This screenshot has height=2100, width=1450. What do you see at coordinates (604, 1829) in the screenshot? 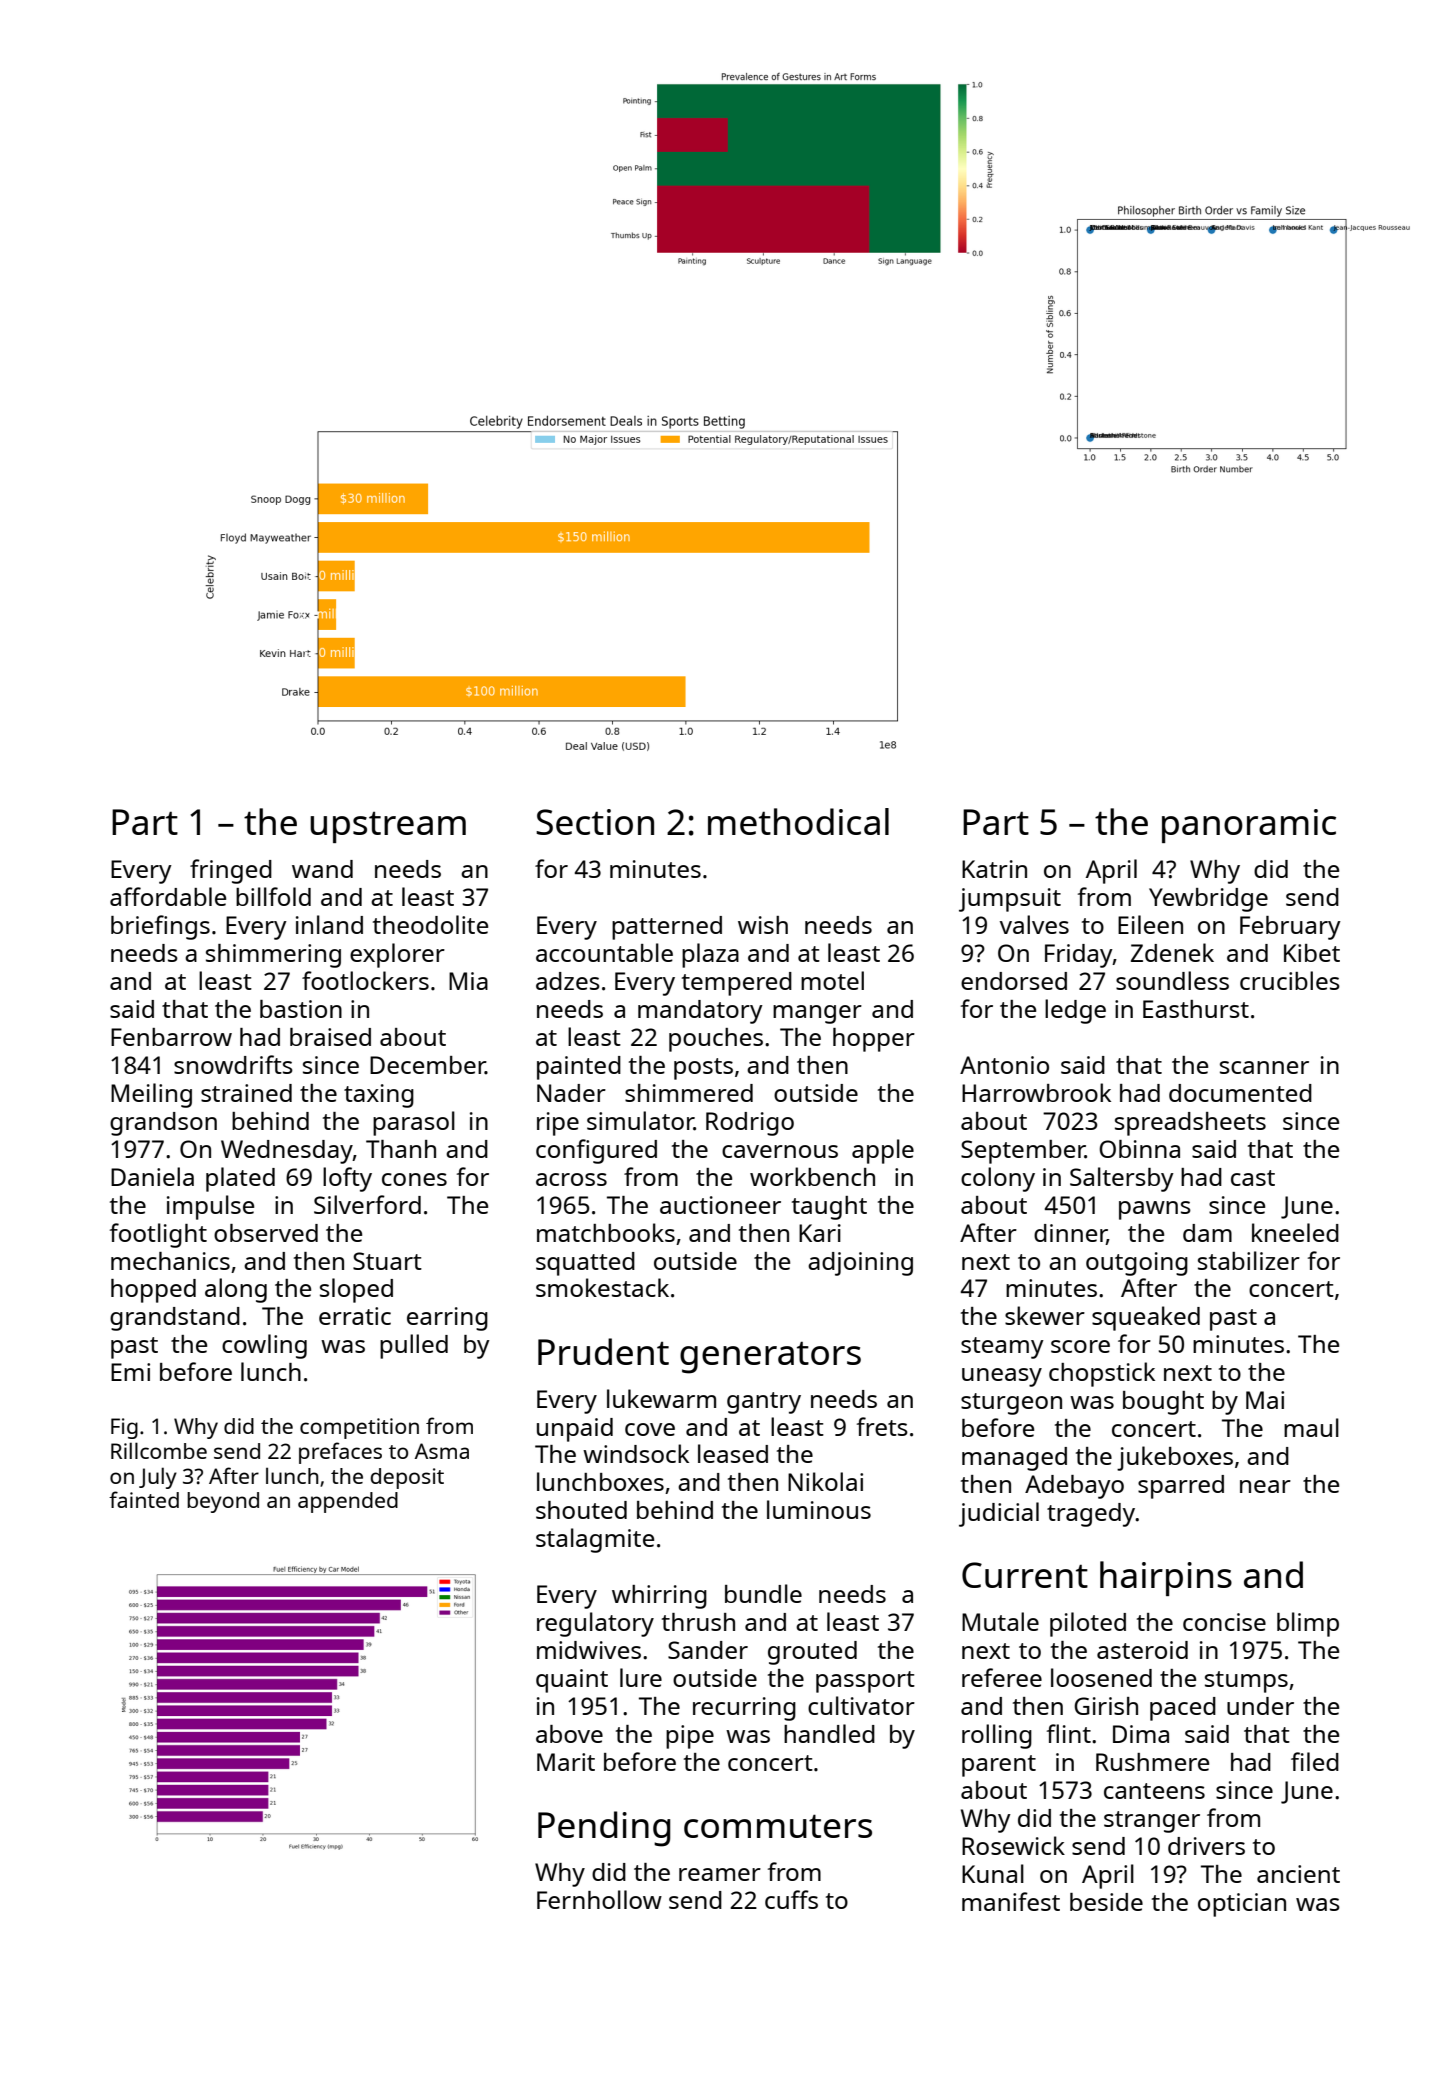
I see `Pending` at bounding box center [604, 1829].
